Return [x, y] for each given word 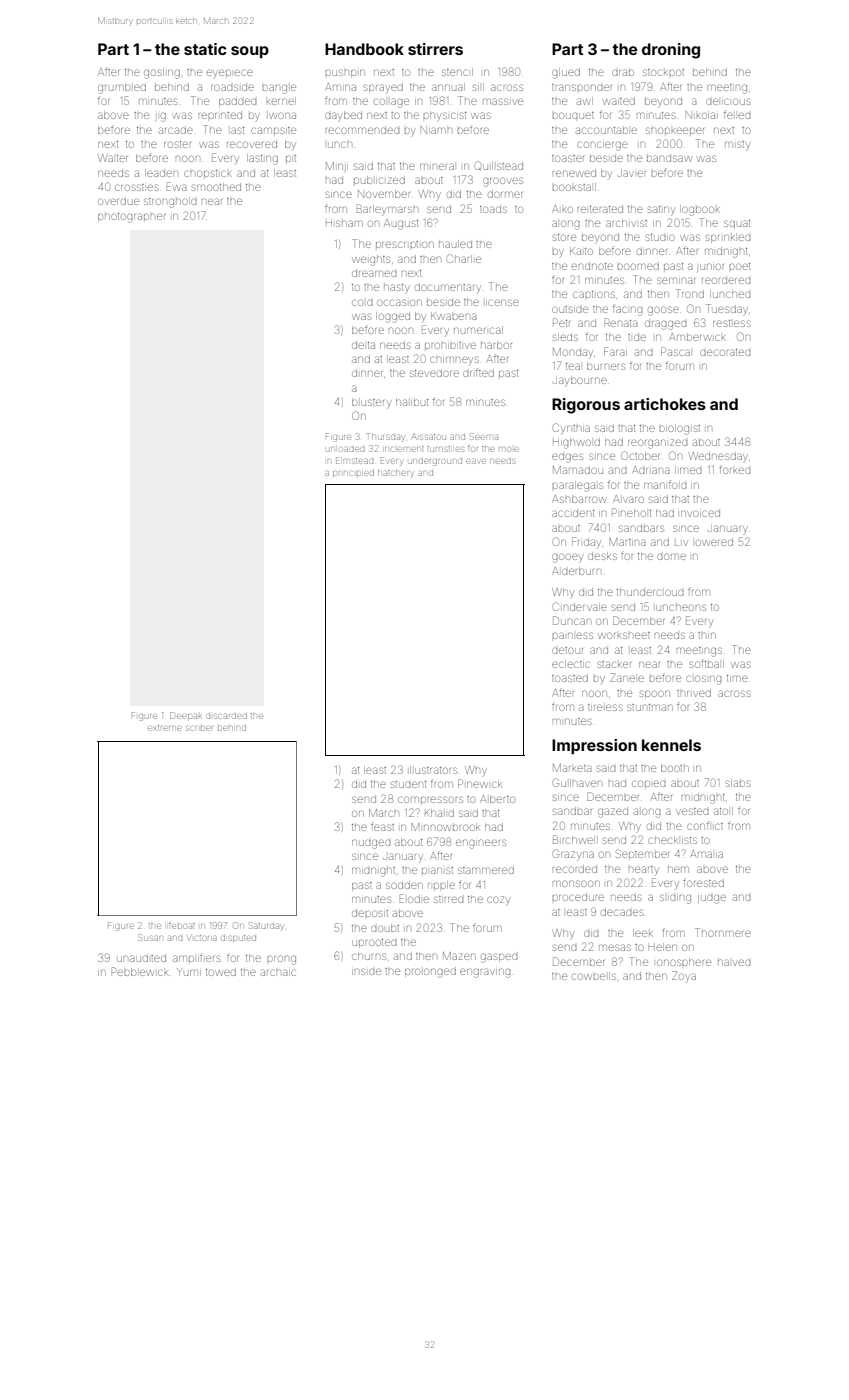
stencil [457, 72]
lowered [714, 542]
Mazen [459, 956]
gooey [567, 558]
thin [707, 635]
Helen [662, 947]
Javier [631, 173]
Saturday [266, 926]
